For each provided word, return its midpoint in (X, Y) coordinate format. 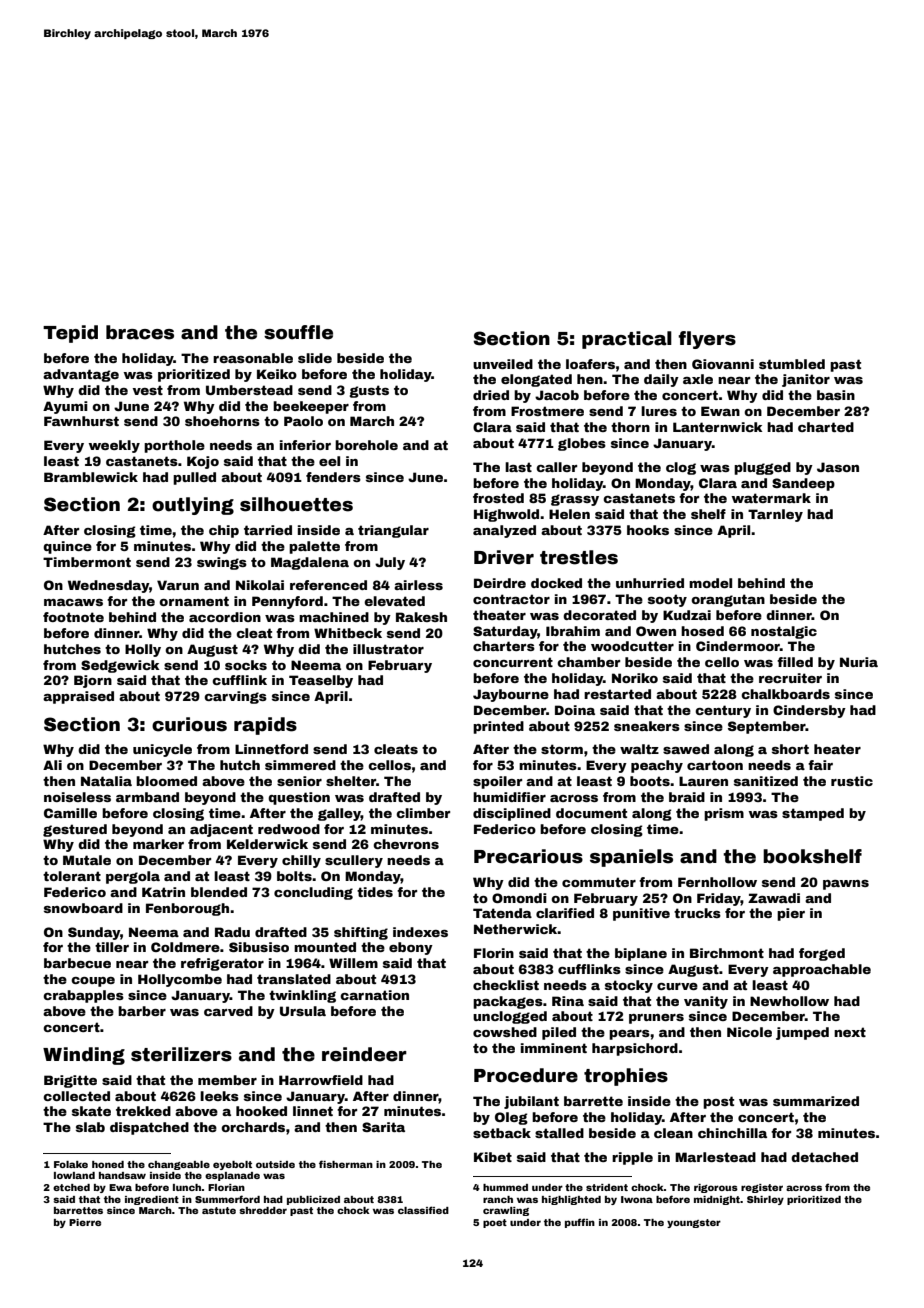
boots (650, 781)
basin (836, 395)
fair (820, 765)
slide (315, 358)
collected (76, 1096)
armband (147, 797)
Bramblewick (91, 477)
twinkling (302, 996)
